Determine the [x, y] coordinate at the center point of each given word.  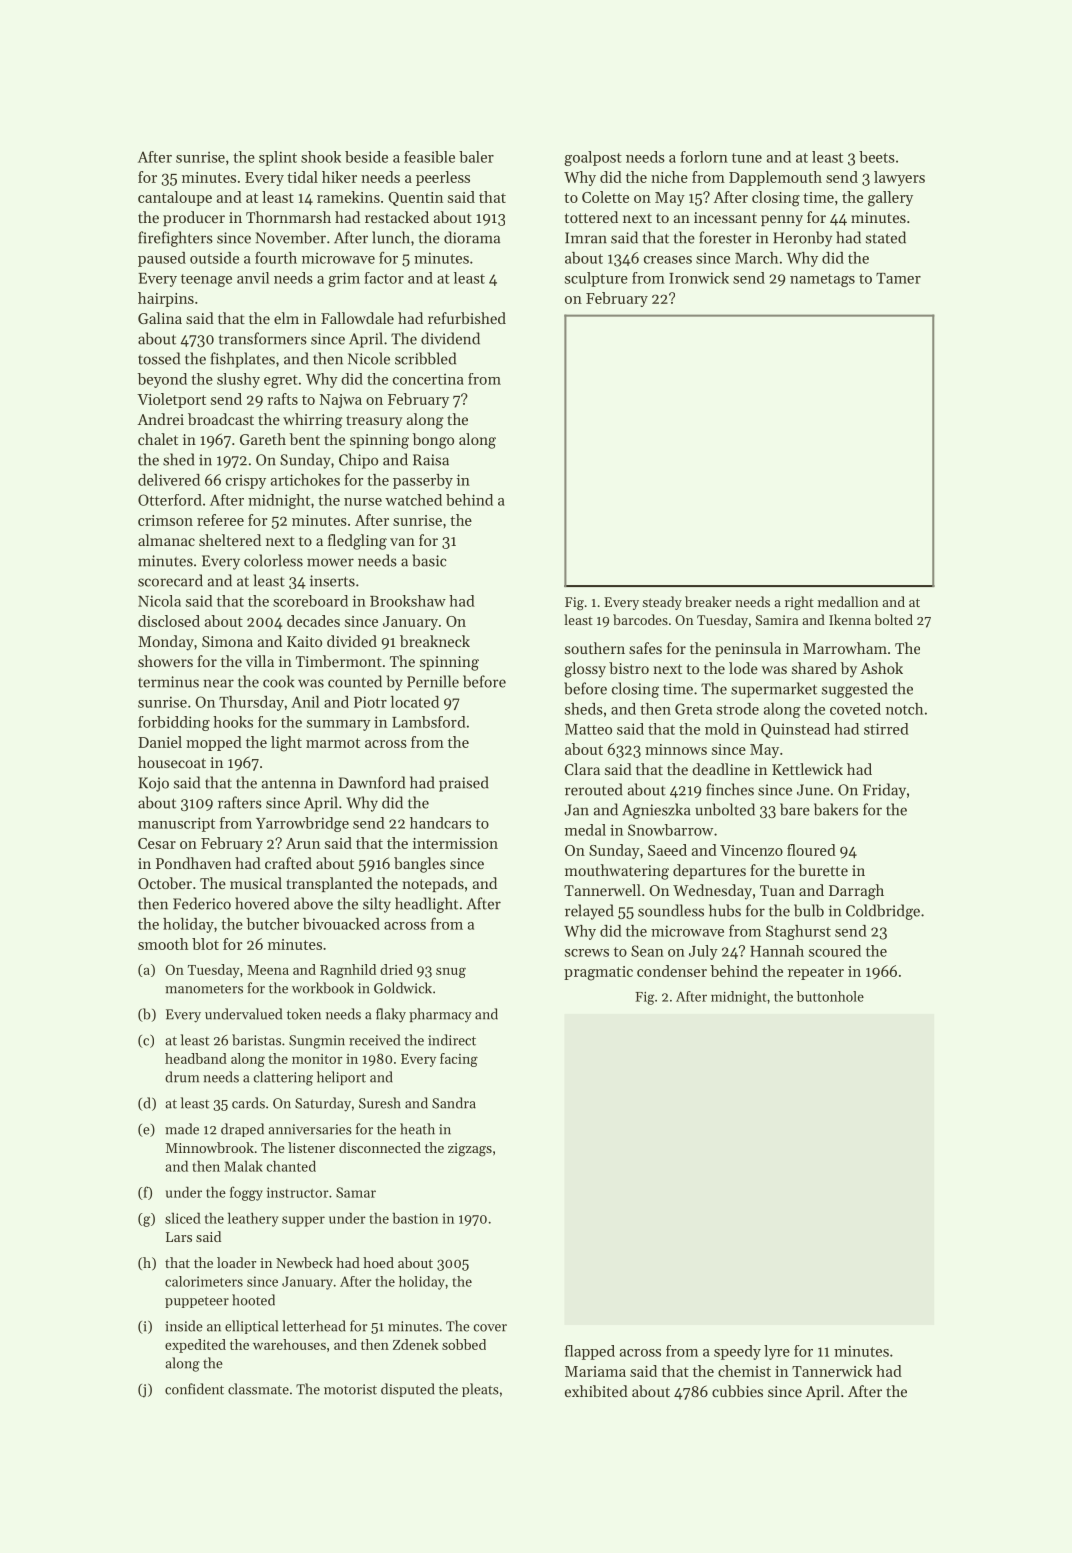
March [756, 258]
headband [196, 1058]
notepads [433, 884]
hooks [233, 722]
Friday [884, 791]
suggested [855, 690]
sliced [183, 1218]
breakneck [435, 641]
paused [162, 259]
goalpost [593, 158]
